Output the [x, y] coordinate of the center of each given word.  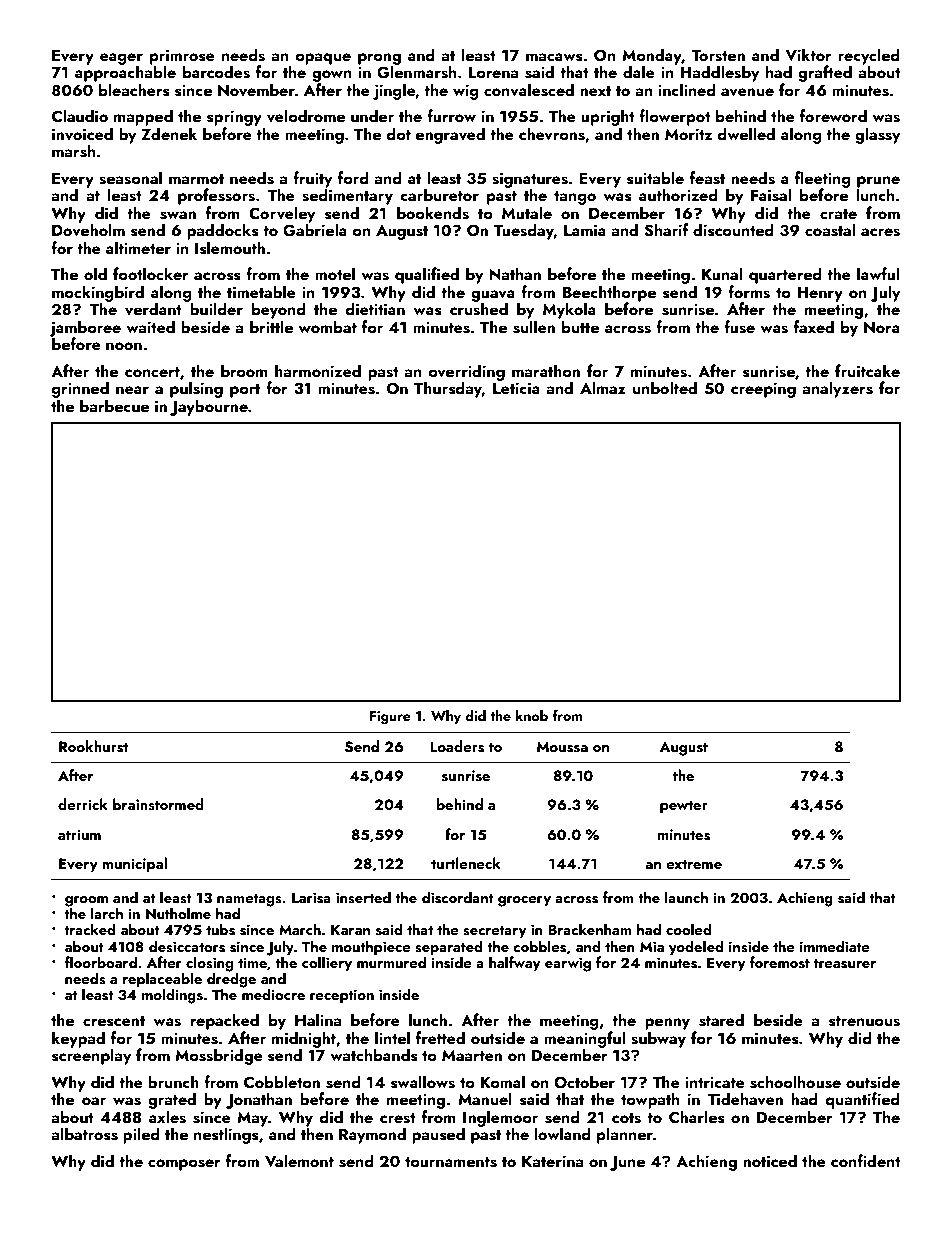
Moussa [562, 747]
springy [234, 118]
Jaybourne [209, 407]
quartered [785, 275]
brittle [271, 326]
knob [532, 715]
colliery [327, 964]
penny [667, 1024]
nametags [249, 900]
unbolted [665, 387]
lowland [563, 1133]
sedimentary [347, 196]
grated [172, 1100]
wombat [328, 326]
